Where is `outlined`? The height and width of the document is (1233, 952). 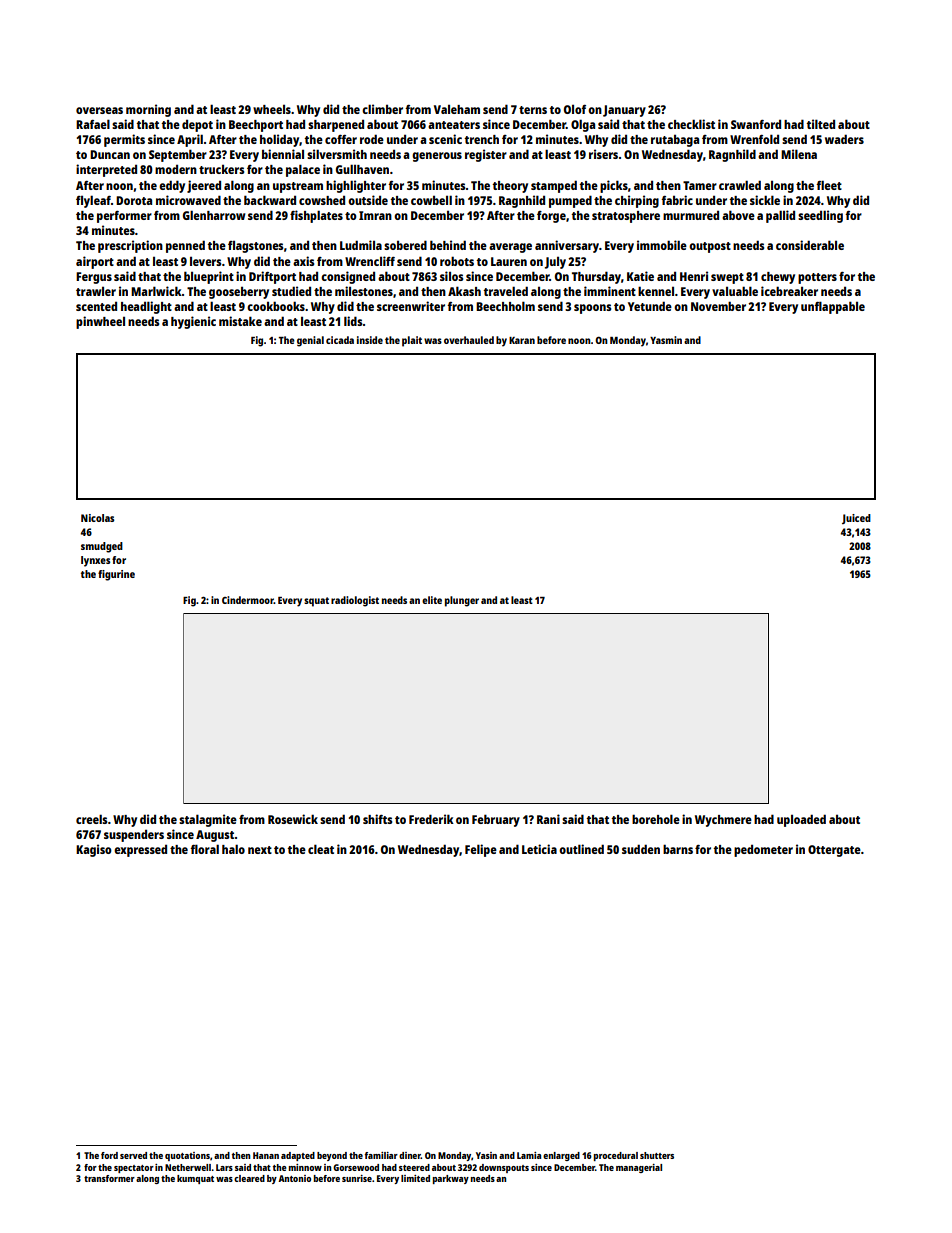 outlined is located at coordinates (581, 849).
